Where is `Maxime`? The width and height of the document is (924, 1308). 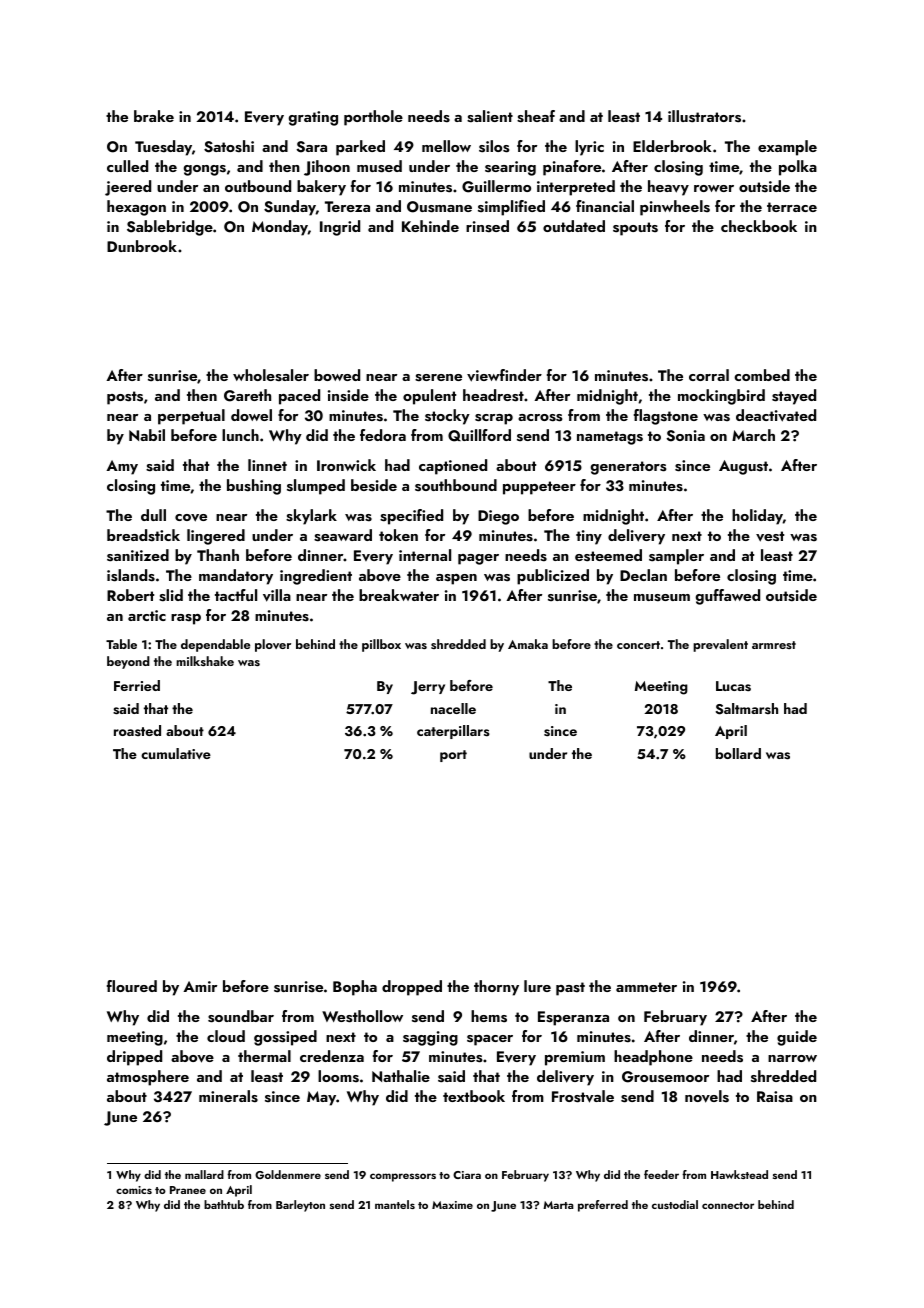
Maxime is located at coordinates (452, 1205).
